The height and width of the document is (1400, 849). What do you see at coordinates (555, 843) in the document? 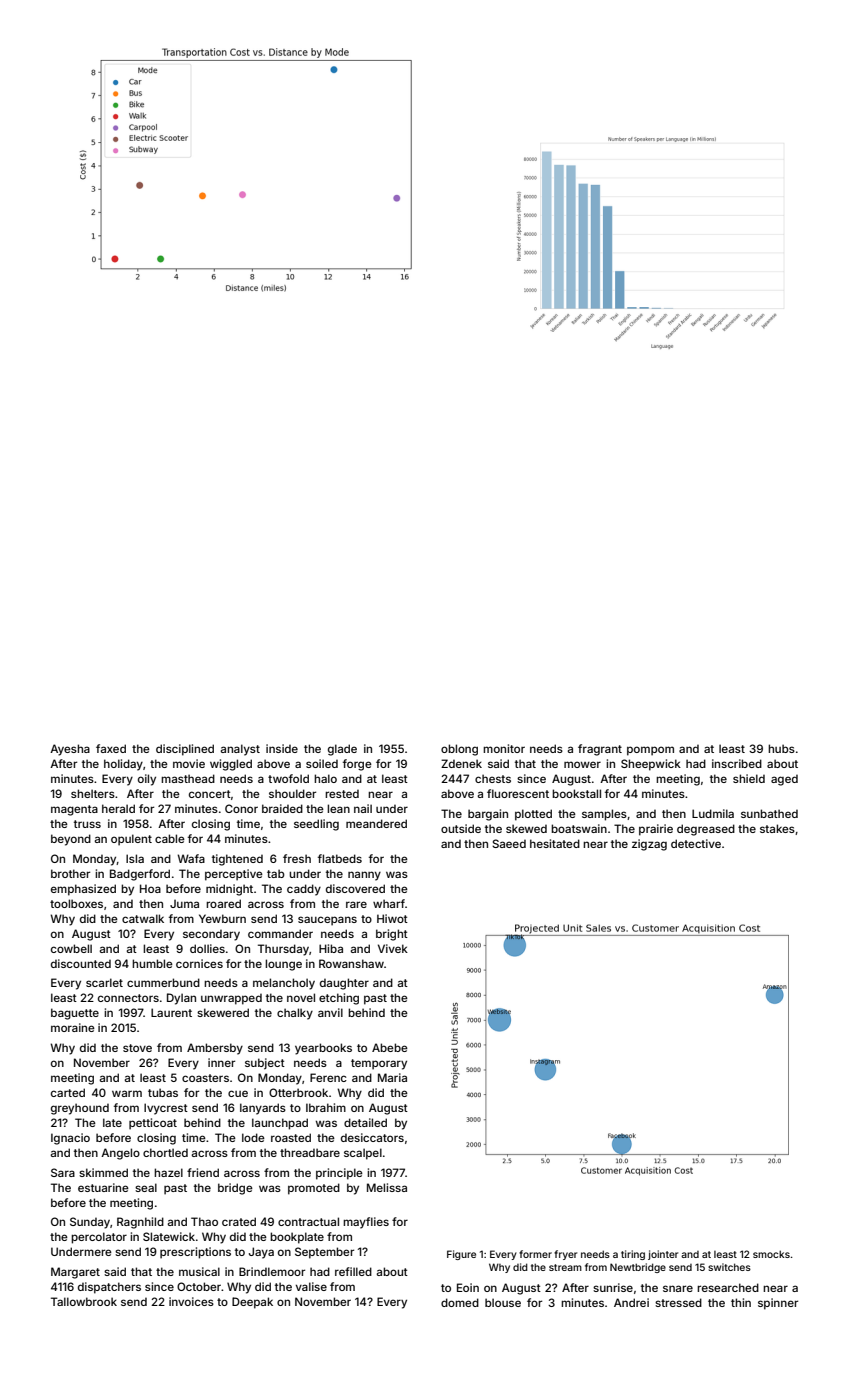
I see `hesitated` at bounding box center [555, 843].
